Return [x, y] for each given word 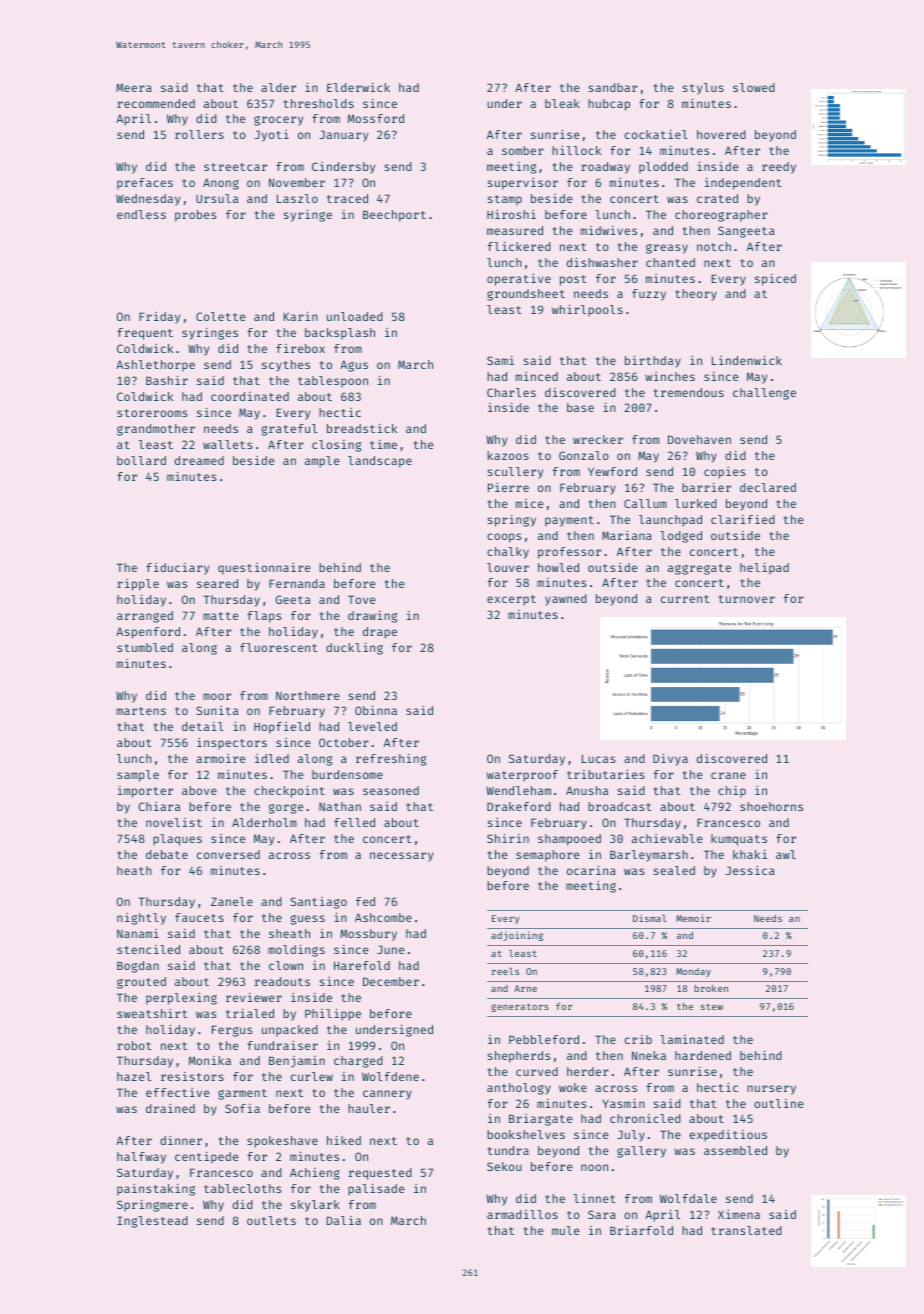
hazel [134, 1076]
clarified [743, 519]
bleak [562, 103]
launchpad [670, 521]
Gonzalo [584, 455]
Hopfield [282, 728]
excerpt [511, 600]
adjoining [517, 936]
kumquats [739, 840]
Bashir [167, 380]
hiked [344, 1140]
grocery [278, 121]
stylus [703, 89]
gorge [286, 809]
